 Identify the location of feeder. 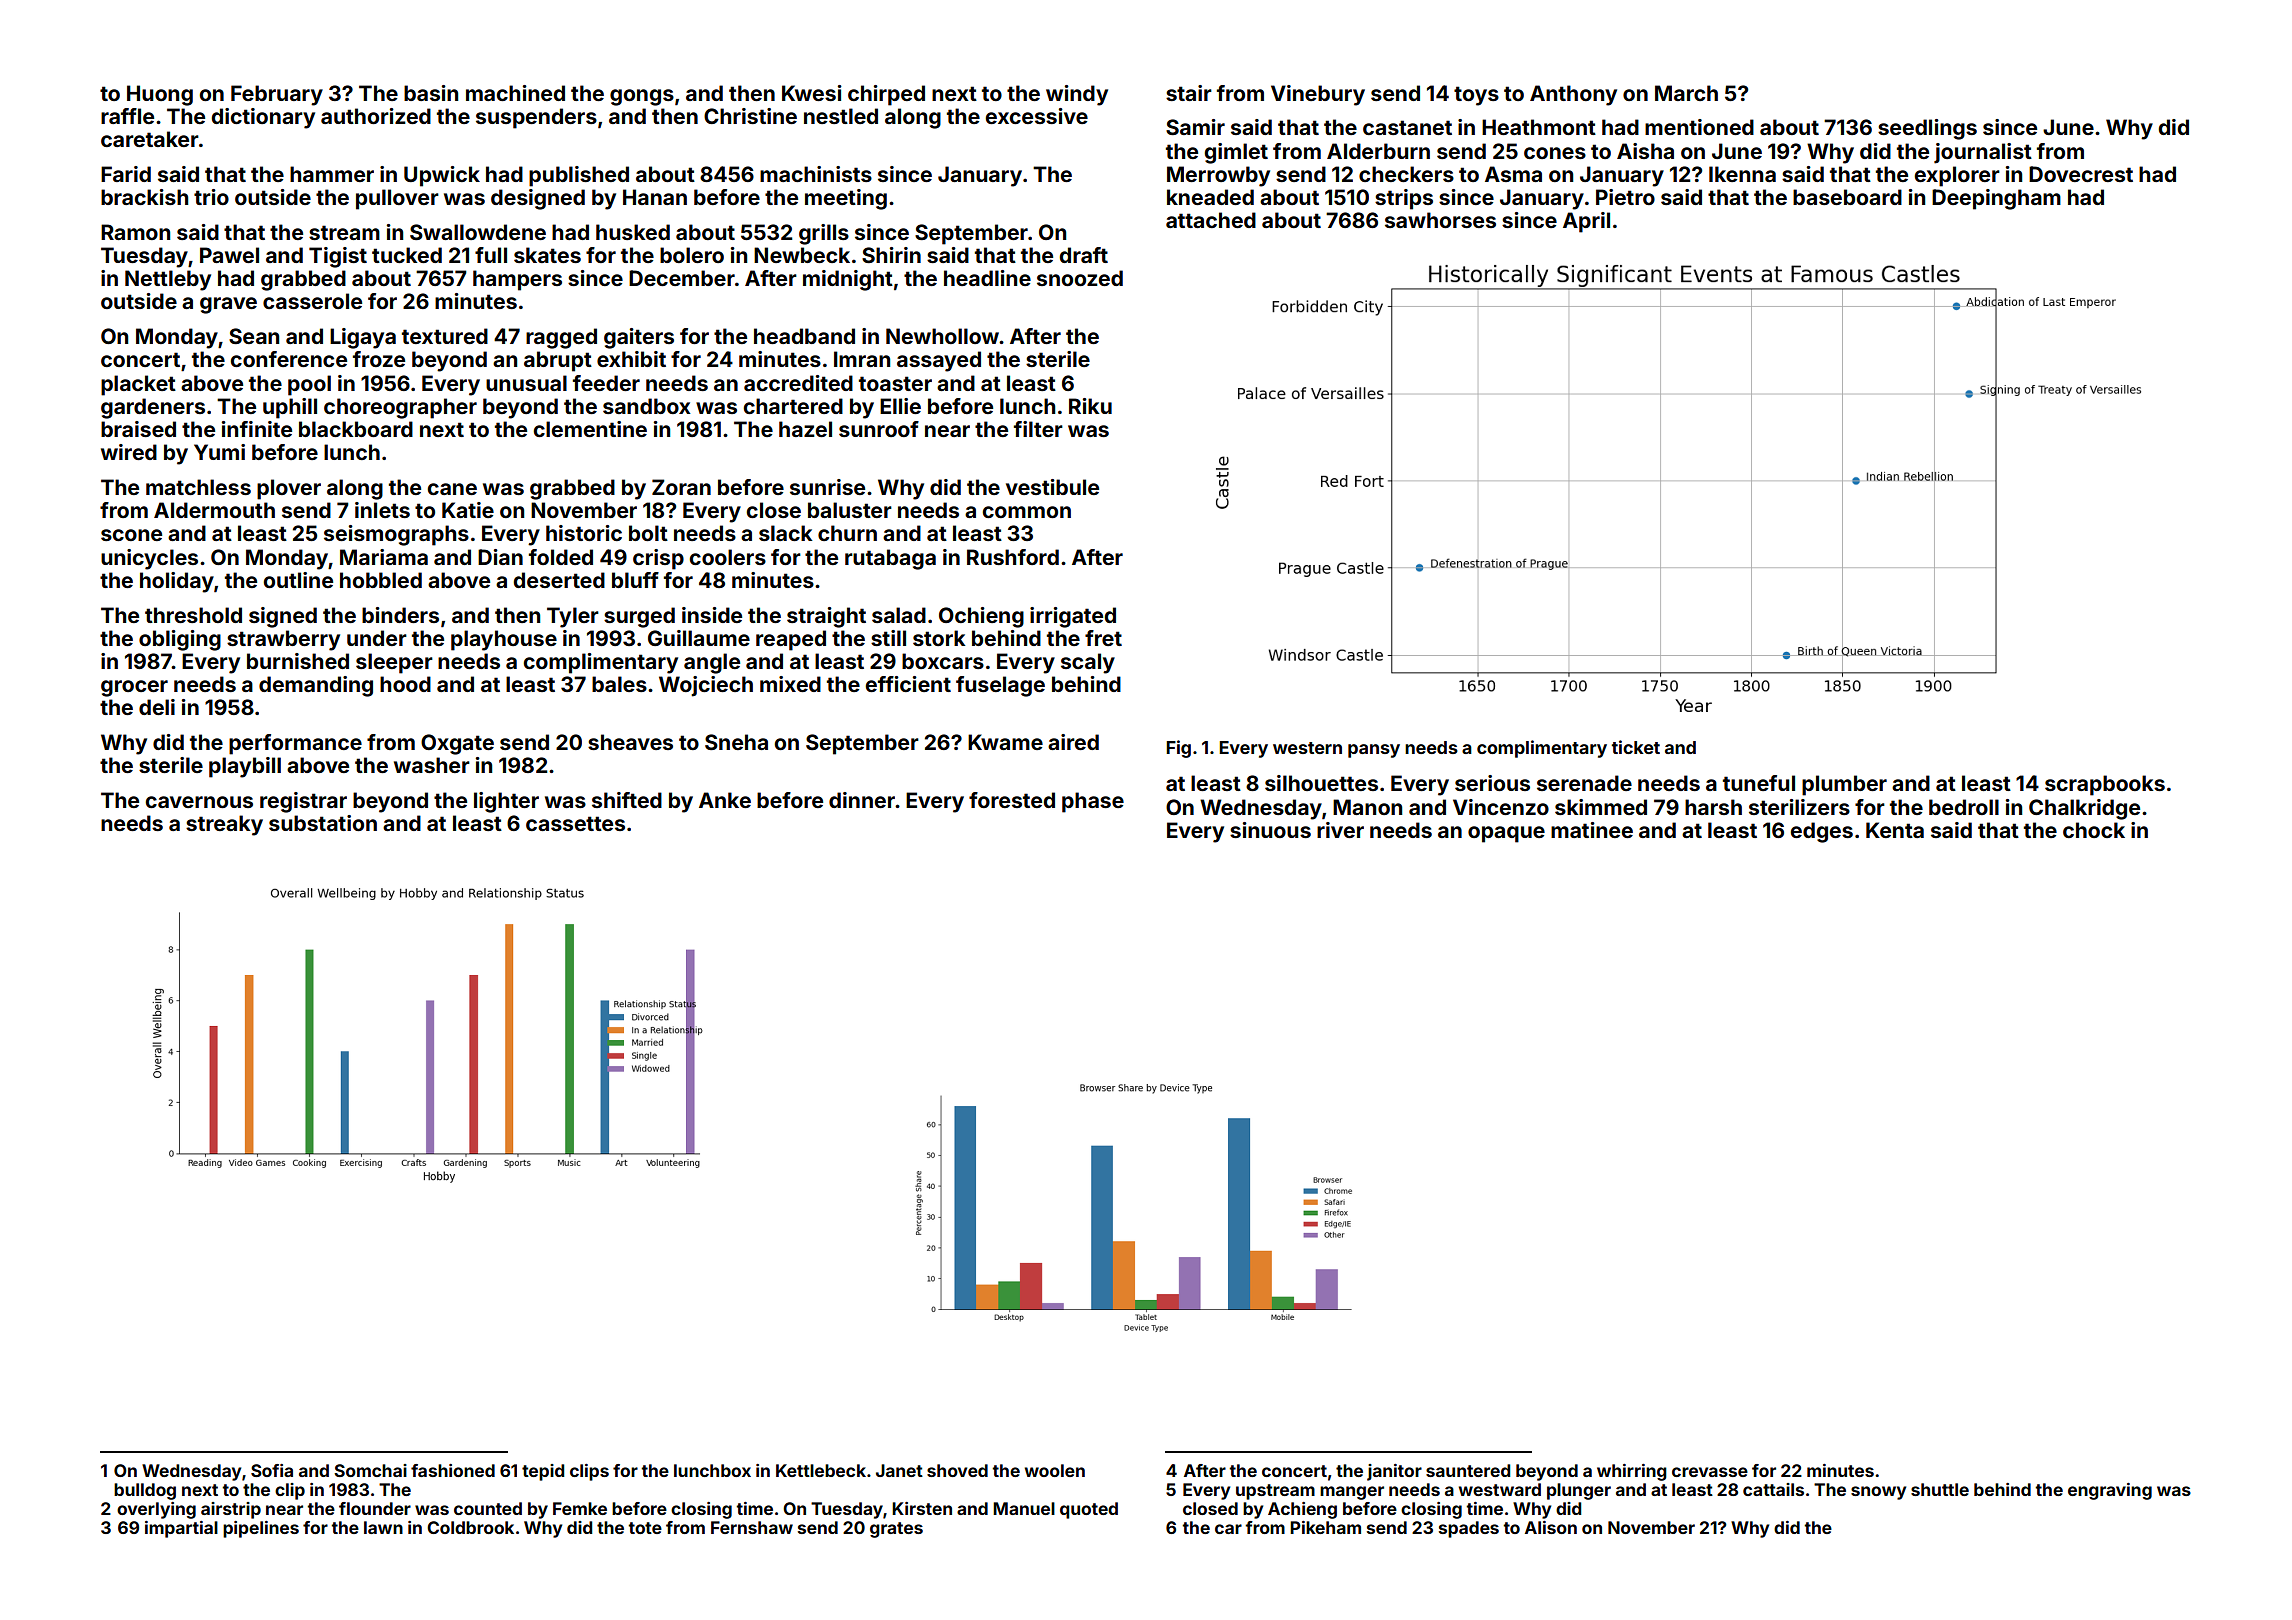
(606, 383).
